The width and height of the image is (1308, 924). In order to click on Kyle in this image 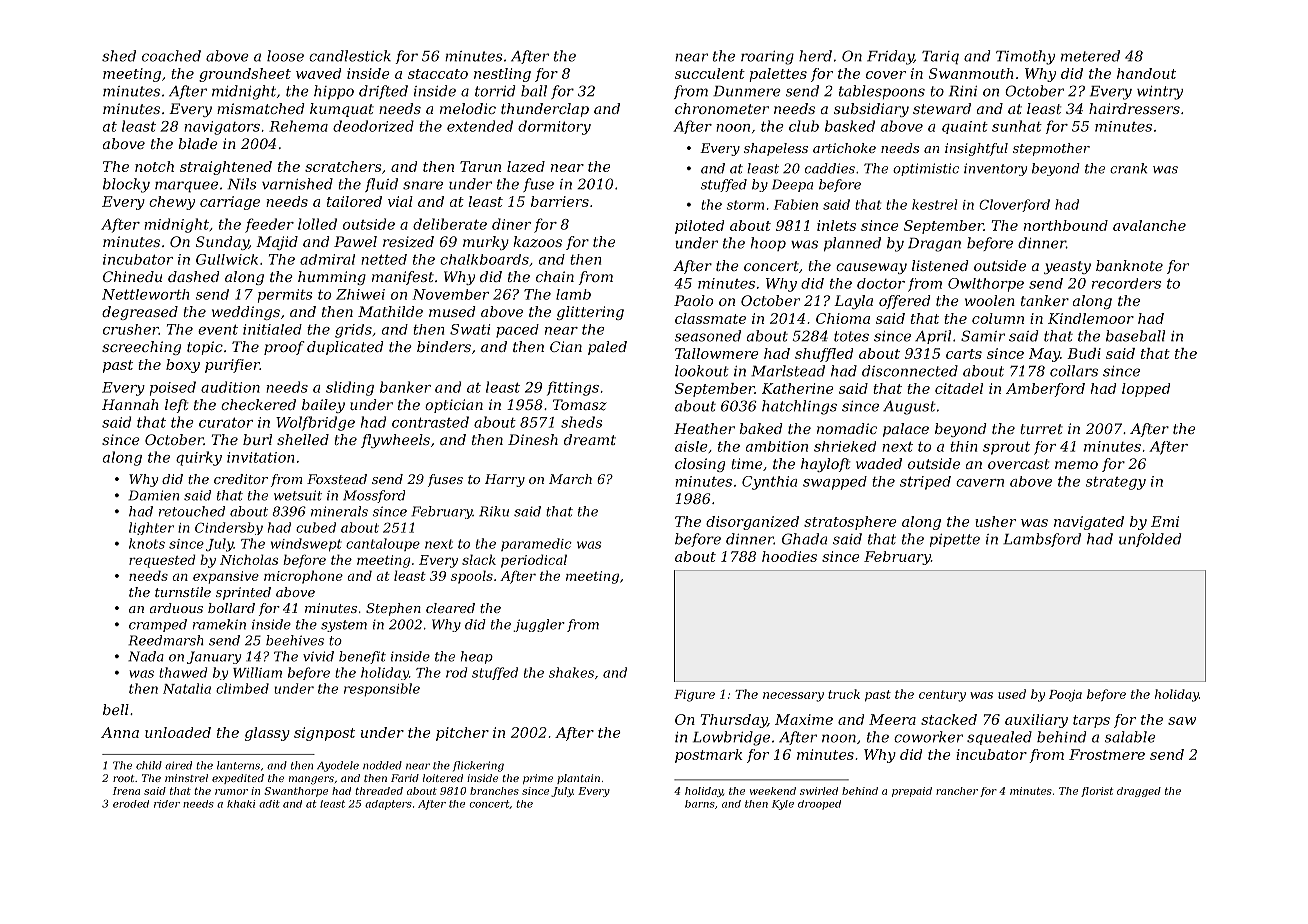, I will do `click(783, 805)`.
